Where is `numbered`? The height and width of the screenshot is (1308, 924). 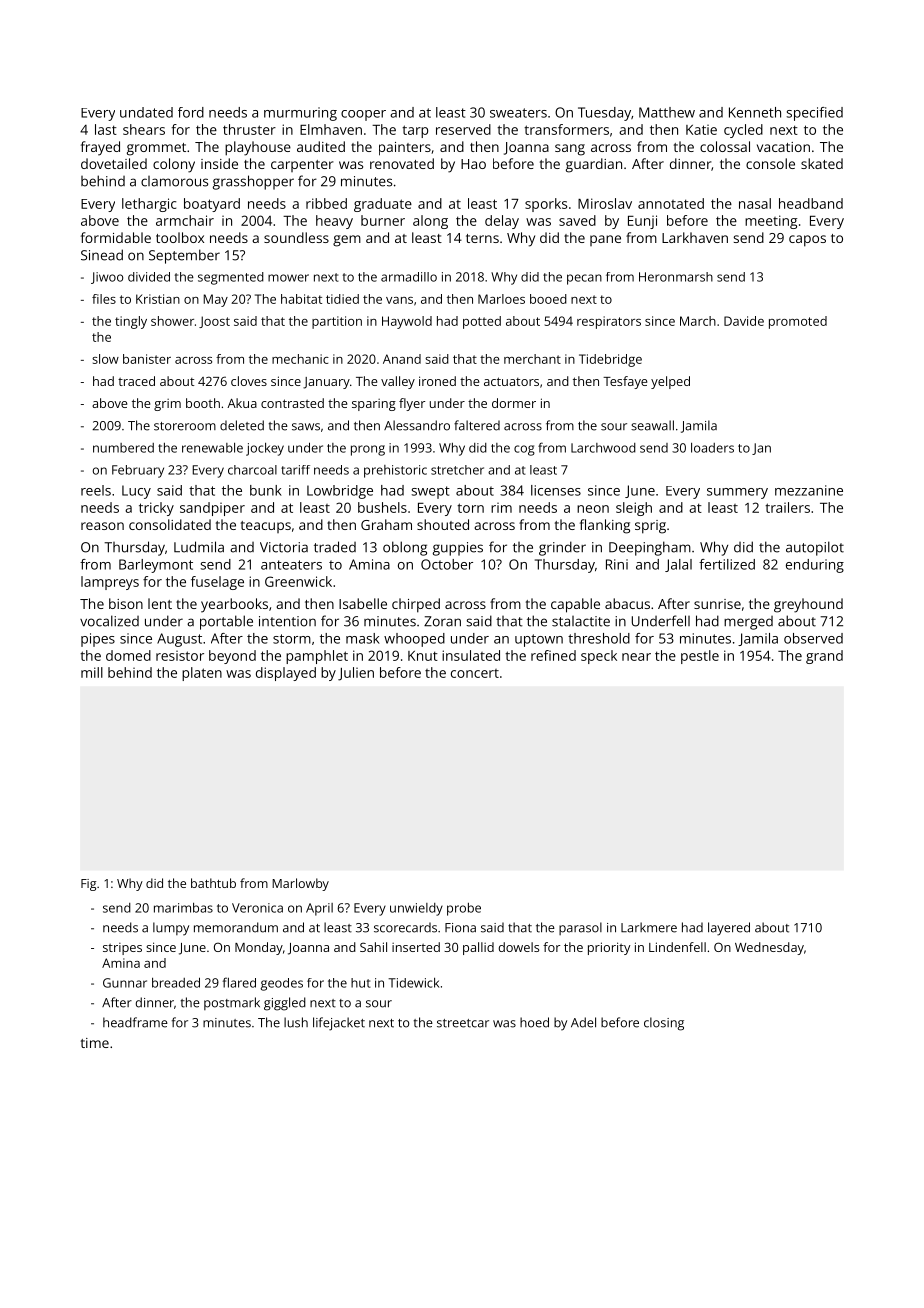 numbered is located at coordinates (123, 448).
